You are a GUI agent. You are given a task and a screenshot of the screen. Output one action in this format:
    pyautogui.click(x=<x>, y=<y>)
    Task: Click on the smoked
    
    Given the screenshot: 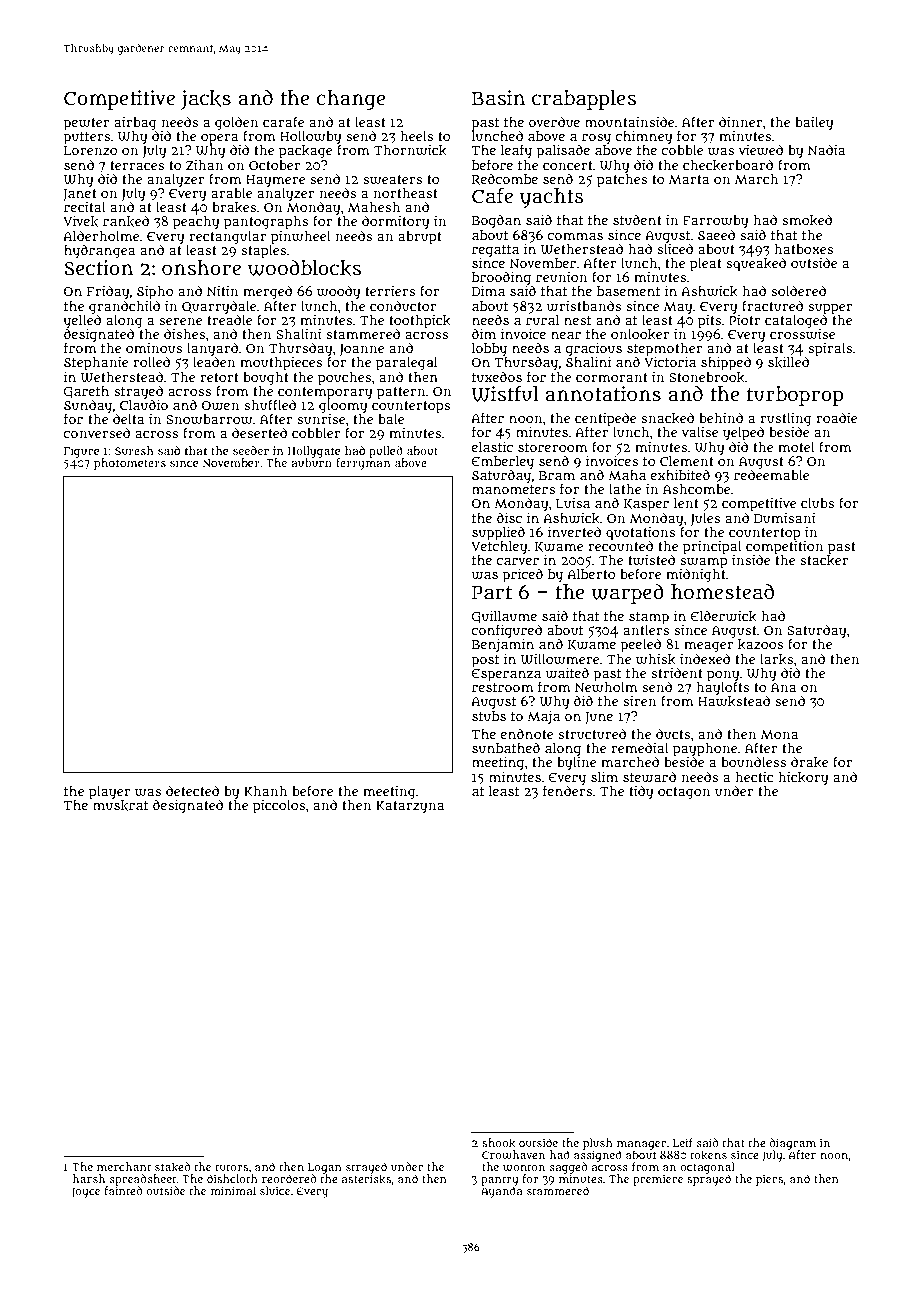 What is the action you would take?
    pyautogui.click(x=807, y=220)
